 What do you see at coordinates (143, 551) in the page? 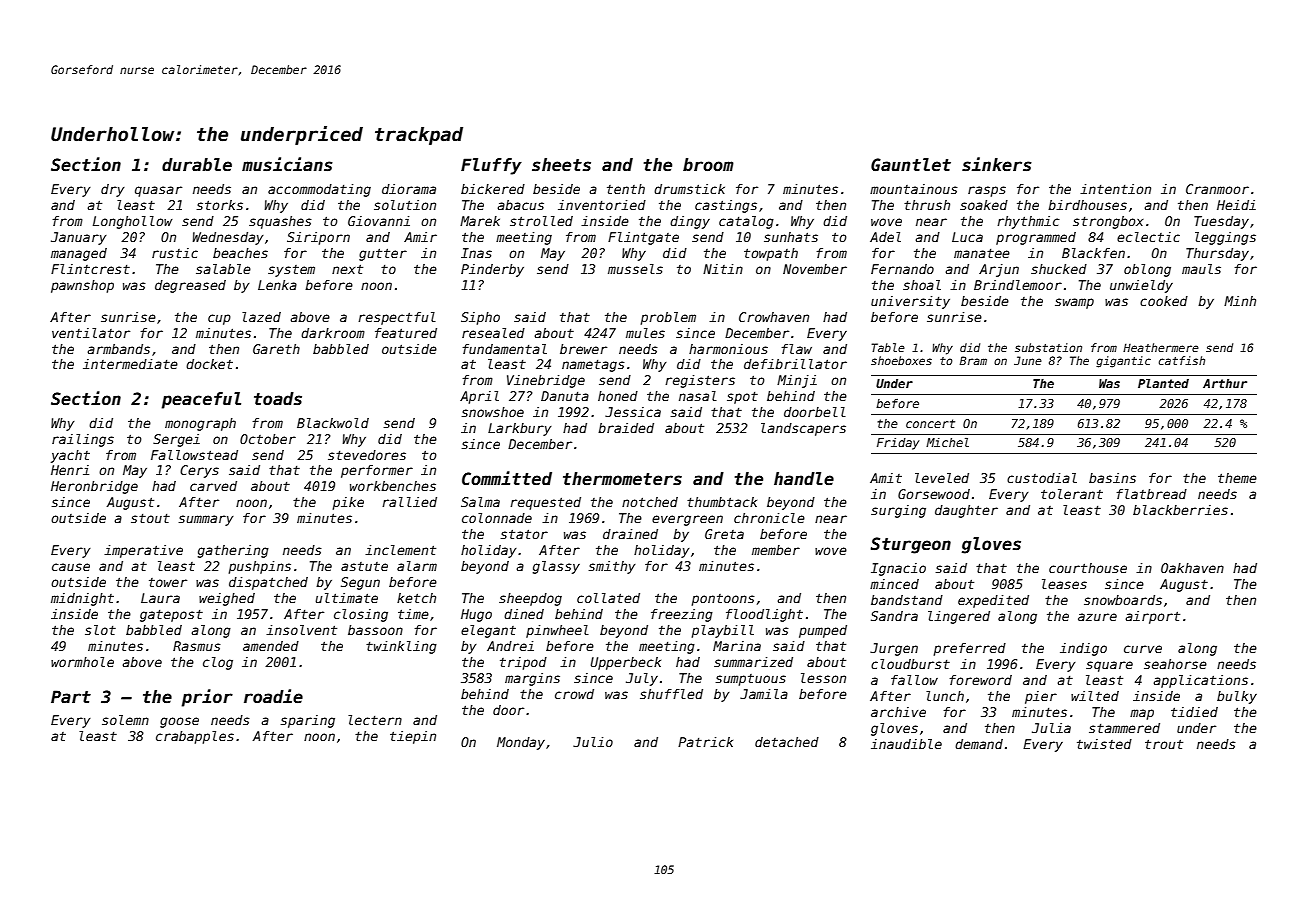
I see `imperative` at bounding box center [143, 551].
